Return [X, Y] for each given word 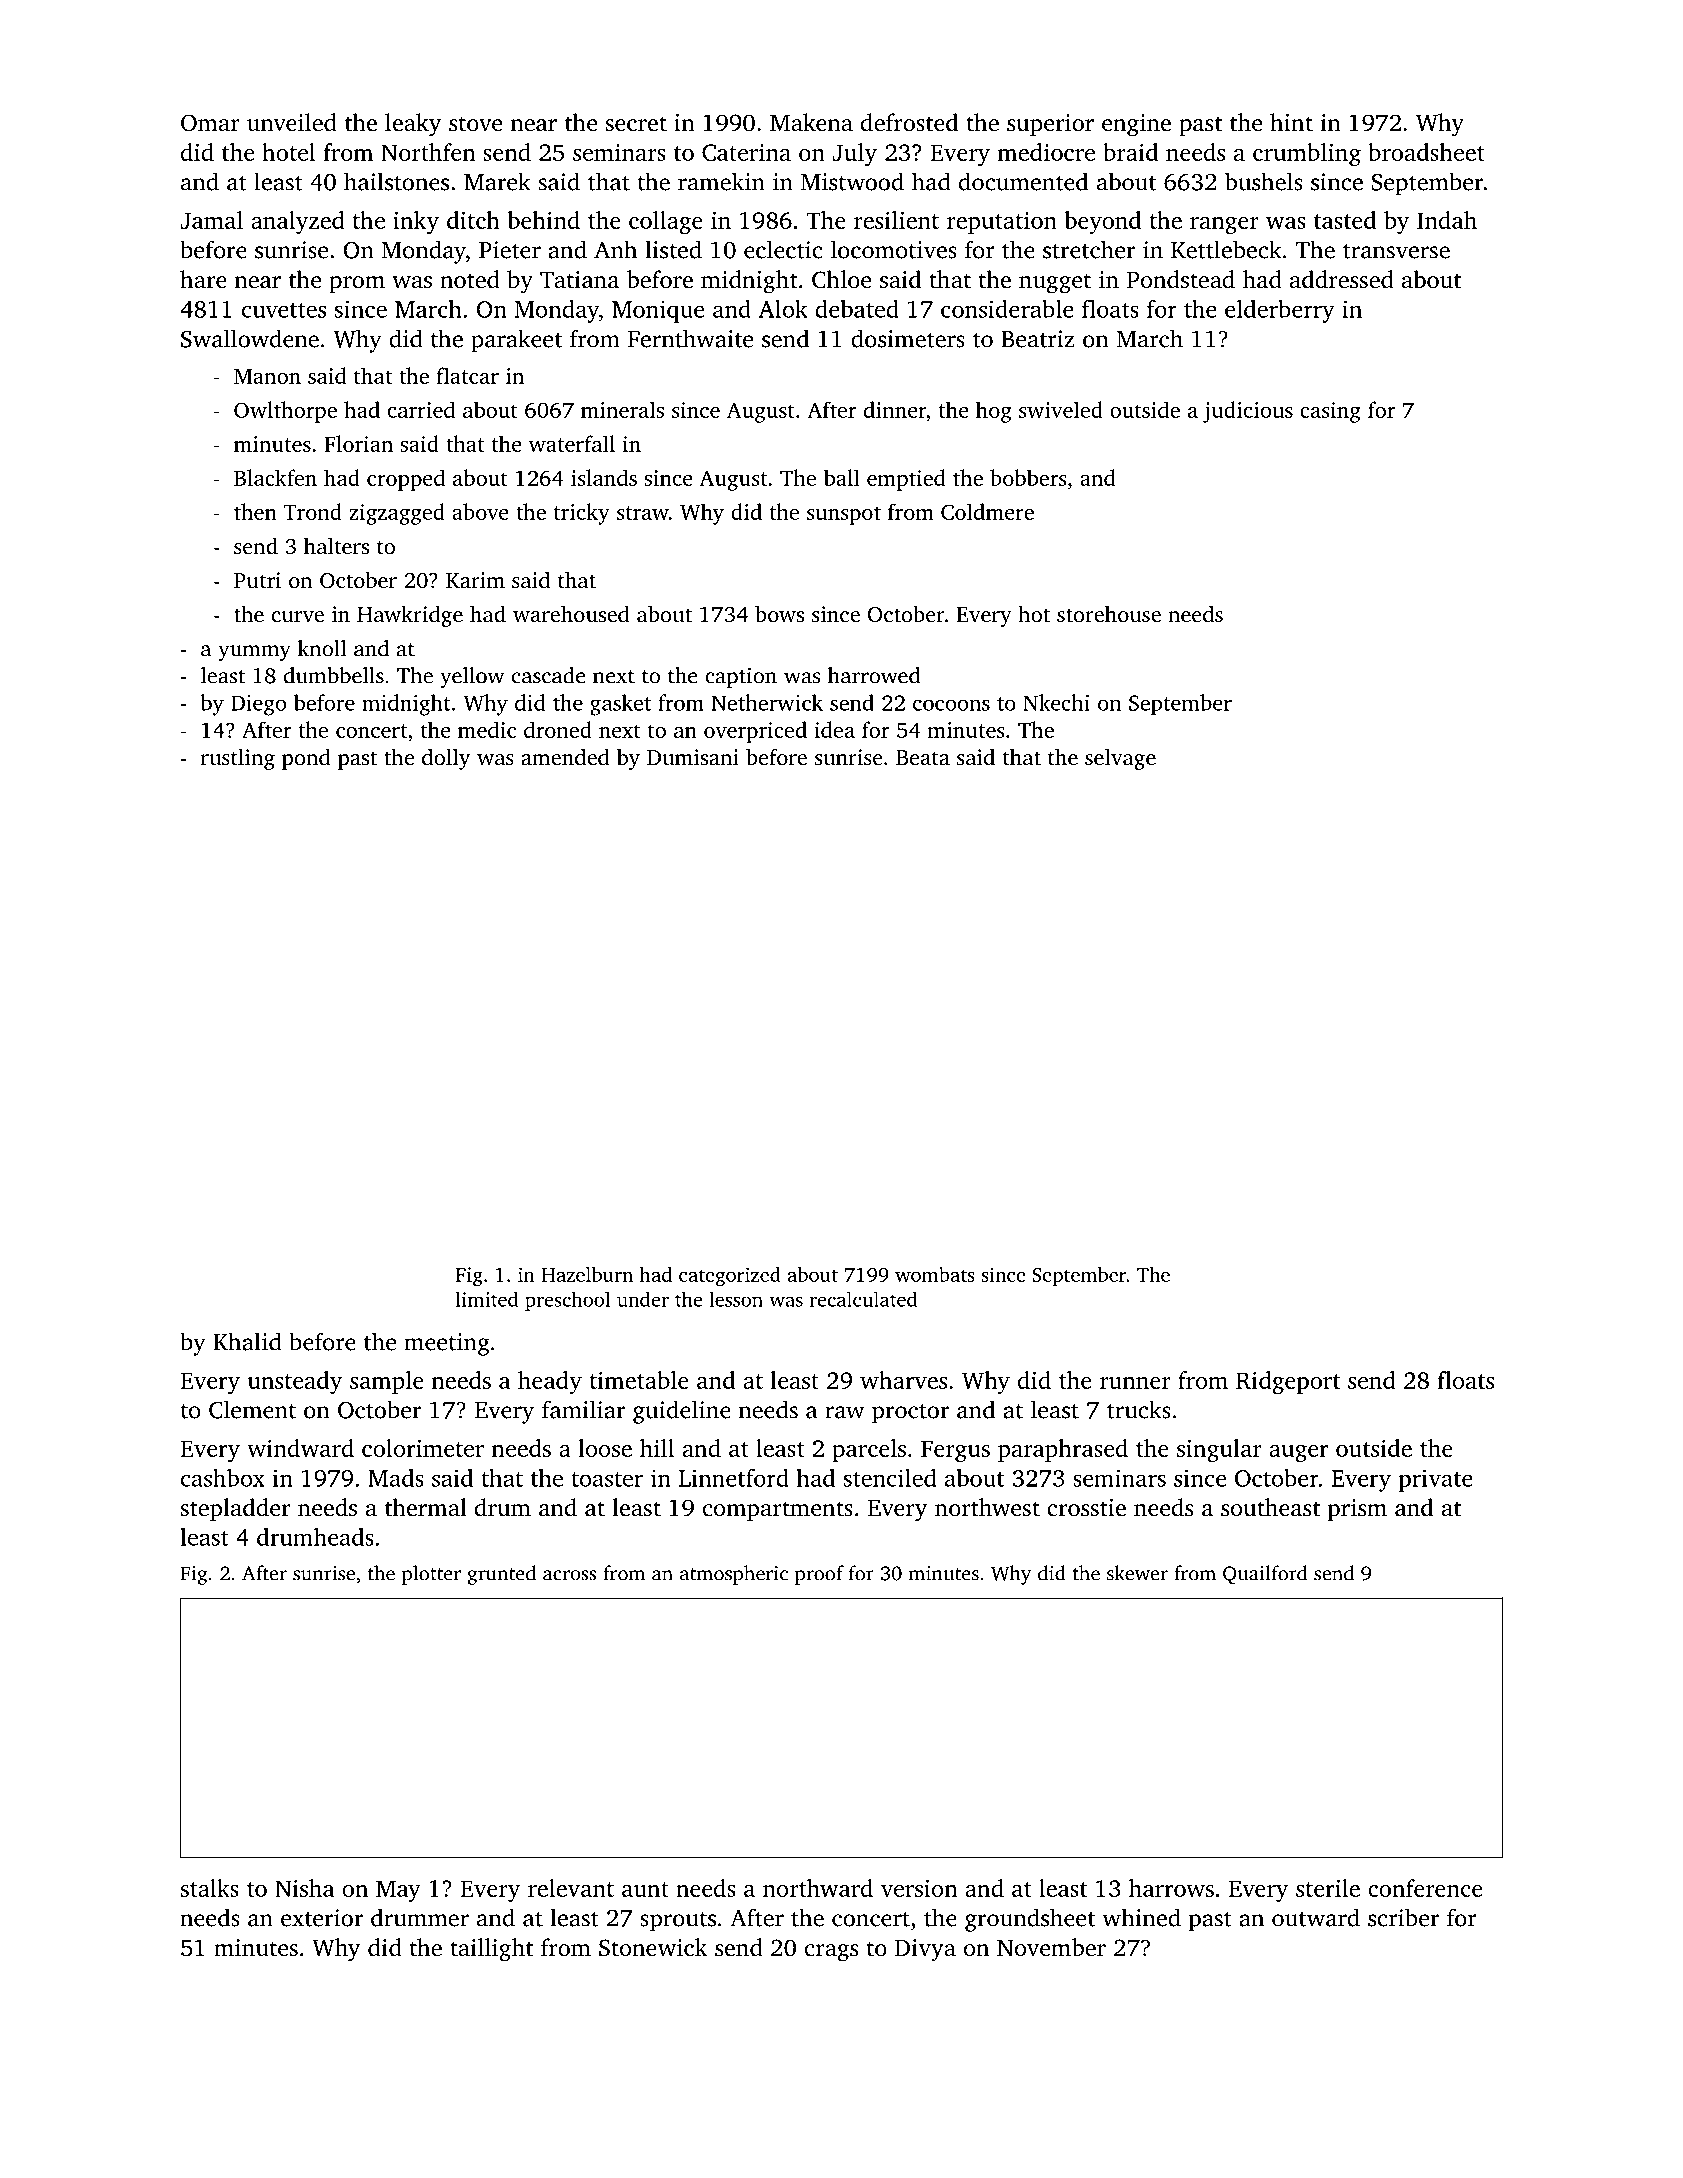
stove [475, 124]
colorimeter [423, 1448]
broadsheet [1426, 152]
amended [565, 756]
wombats [935, 1274]
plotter [431, 1575]
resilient [896, 220]
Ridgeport [1288, 1382]
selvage [1120, 759]
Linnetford [734, 1478]
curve [298, 616]
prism [1357, 1510]
